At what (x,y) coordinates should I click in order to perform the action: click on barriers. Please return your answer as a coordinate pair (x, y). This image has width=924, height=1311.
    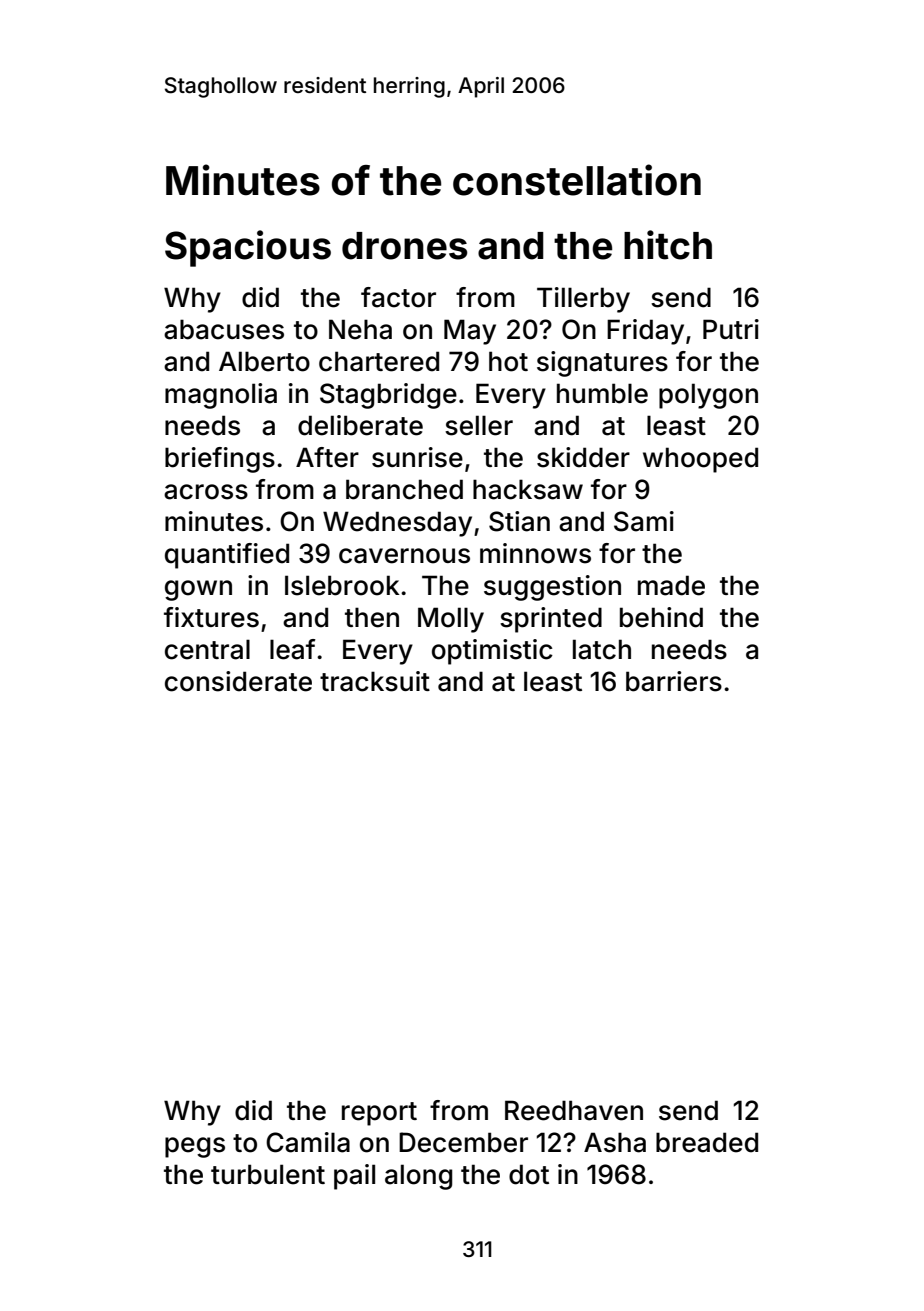
    Looking at the image, I should click on (674, 681).
